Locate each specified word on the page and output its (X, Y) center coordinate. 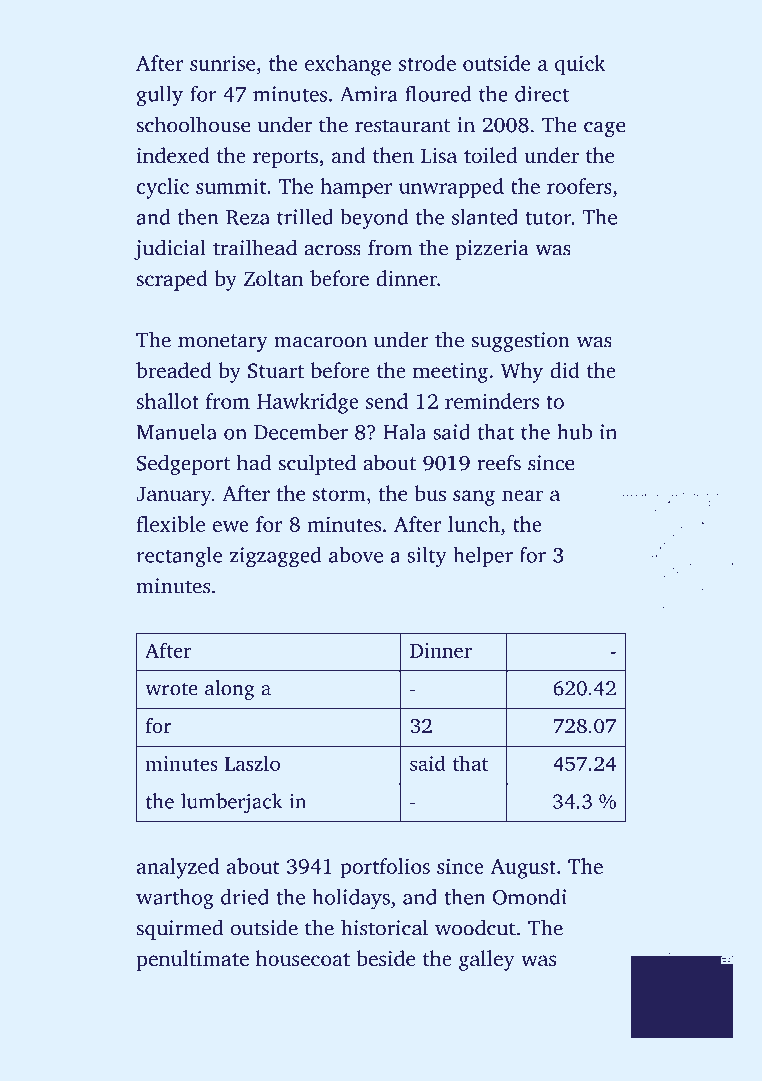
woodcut (475, 927)
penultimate (192, 960)
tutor (548, 218)
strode (427, 63)
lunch (474, 524)
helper (483, 557)
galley (487, 960)
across (332, 250)
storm (339, 494)
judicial (170, 249)
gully (160, 96)
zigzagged (275, 557)
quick (580, 65)
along (229, 690)
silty (427, 557)
